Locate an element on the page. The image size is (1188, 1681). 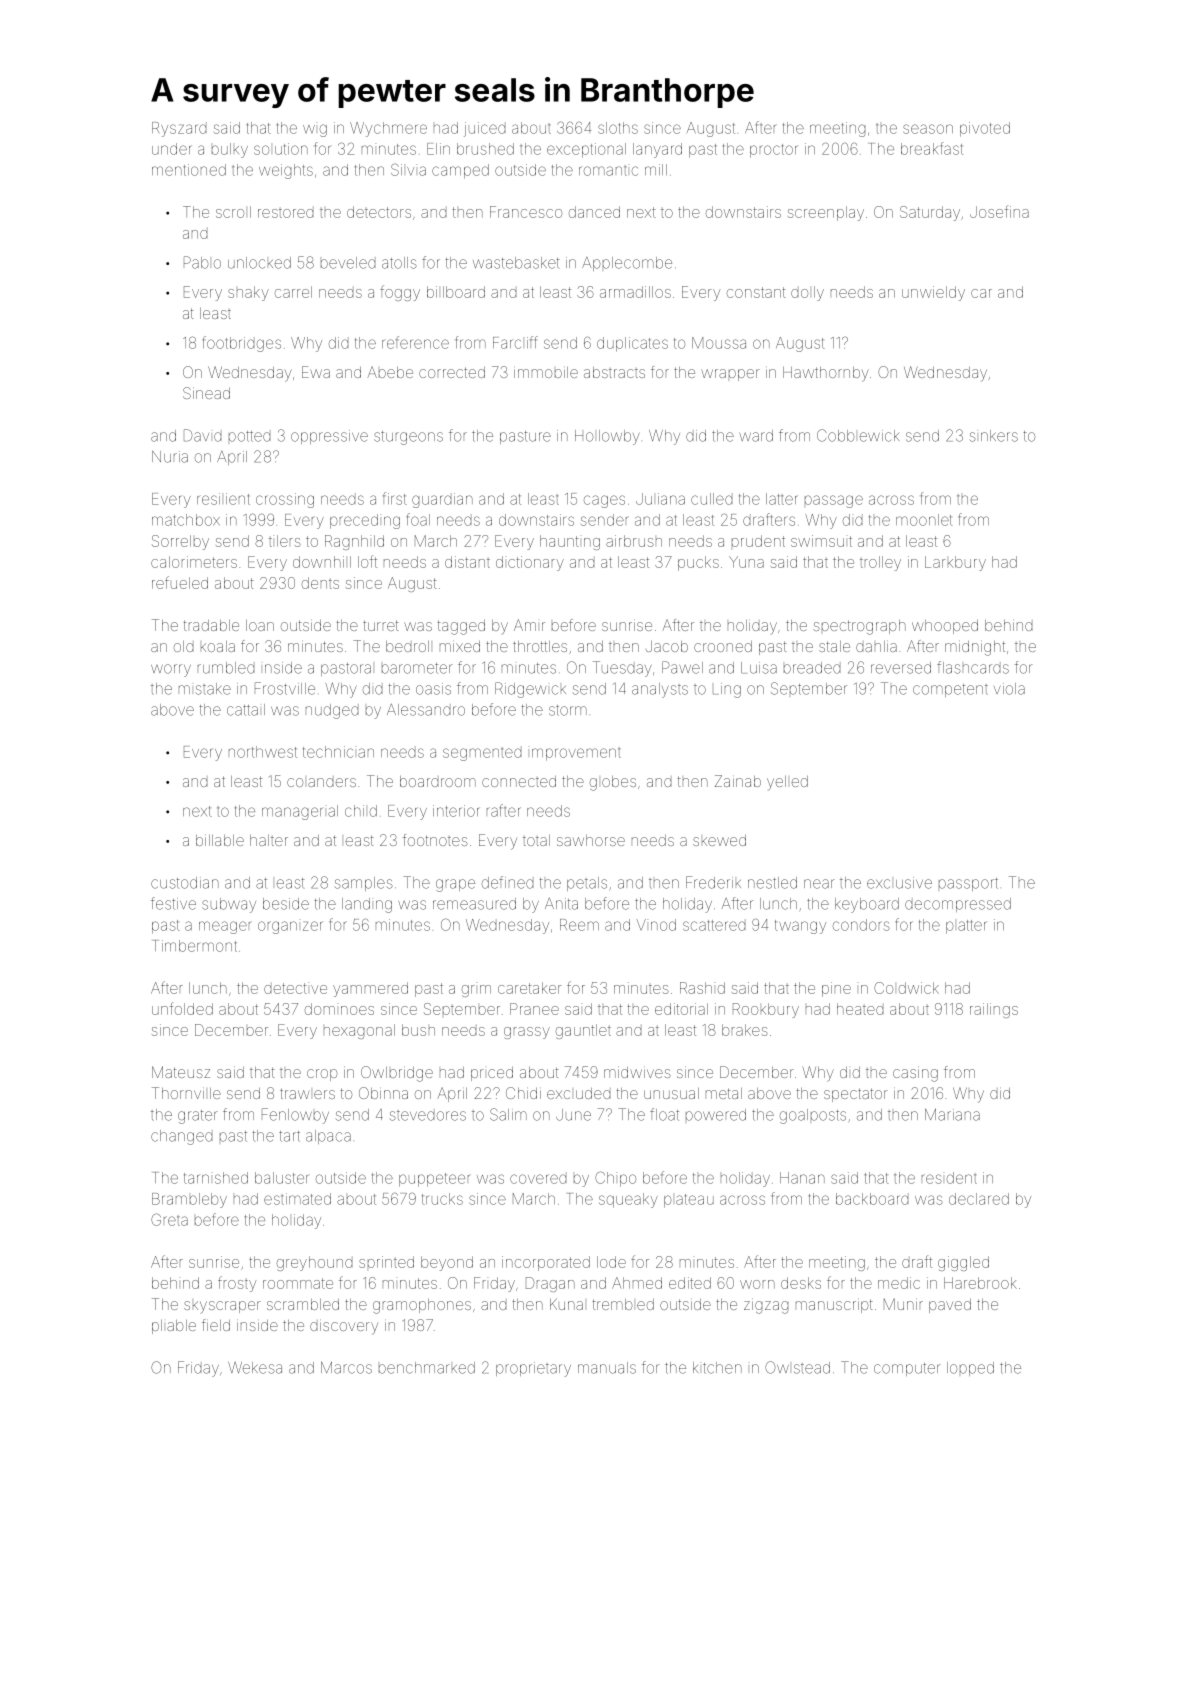
haunting is located at coordinates (570, 542).
